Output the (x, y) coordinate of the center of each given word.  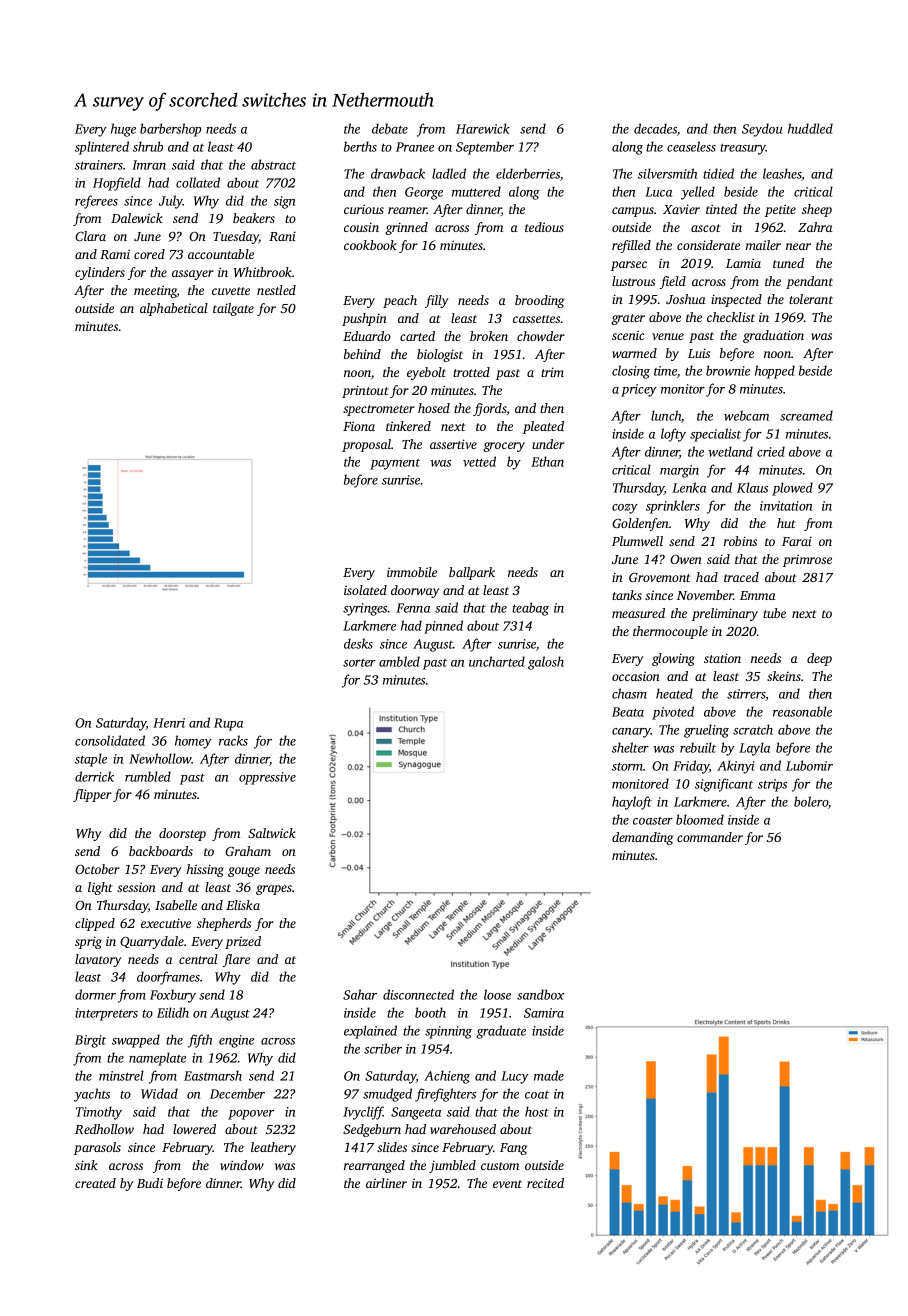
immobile (412, 572)
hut (786, 523)
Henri (169, 723)
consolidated (110, 740)
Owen (686, 559)
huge (123, 130)
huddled (810, 128)
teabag (530, 609)
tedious (544, 227)
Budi (150, 1183)
